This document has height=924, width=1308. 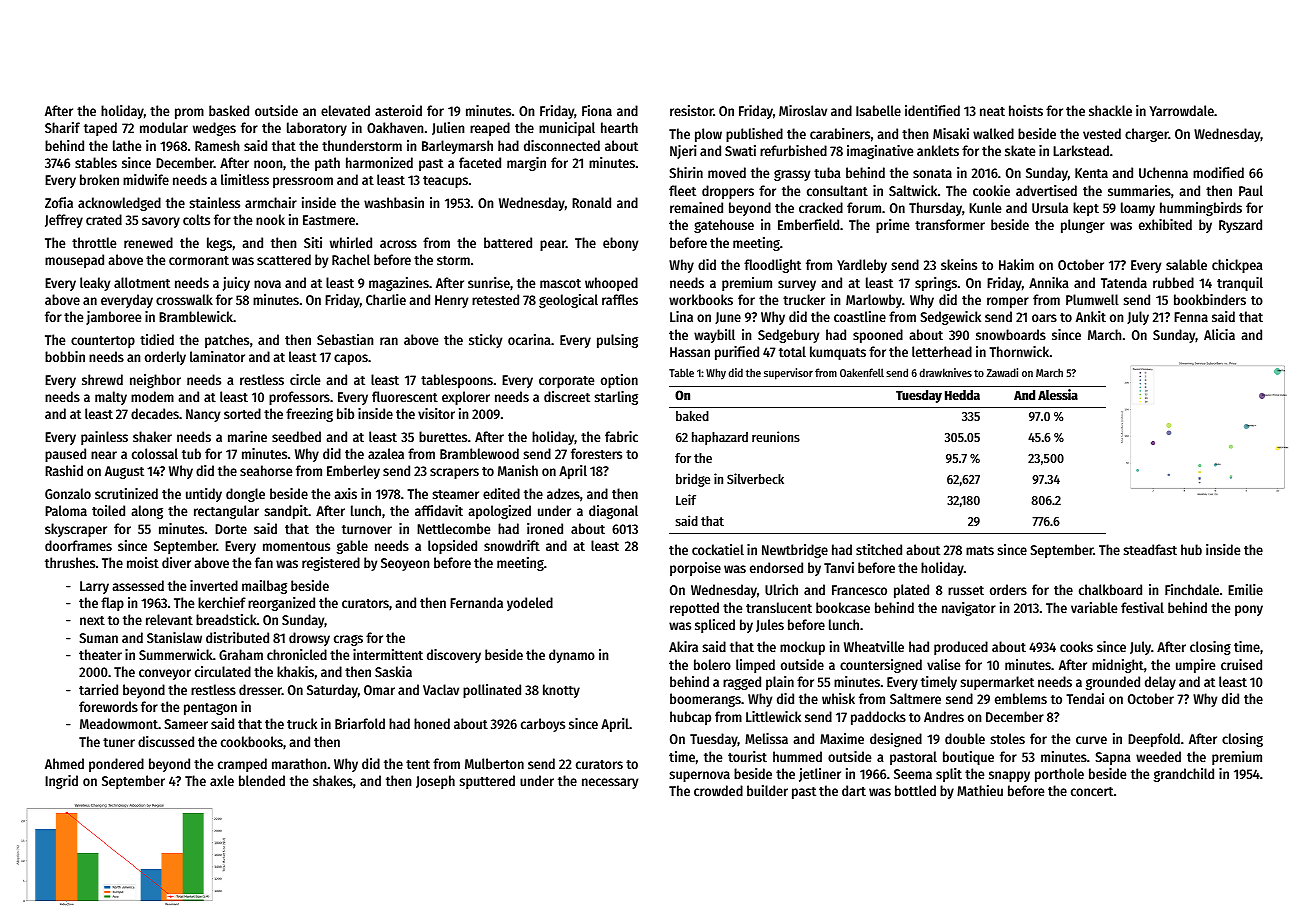 I want to click on Rachel, so click(x=351, y=259).
